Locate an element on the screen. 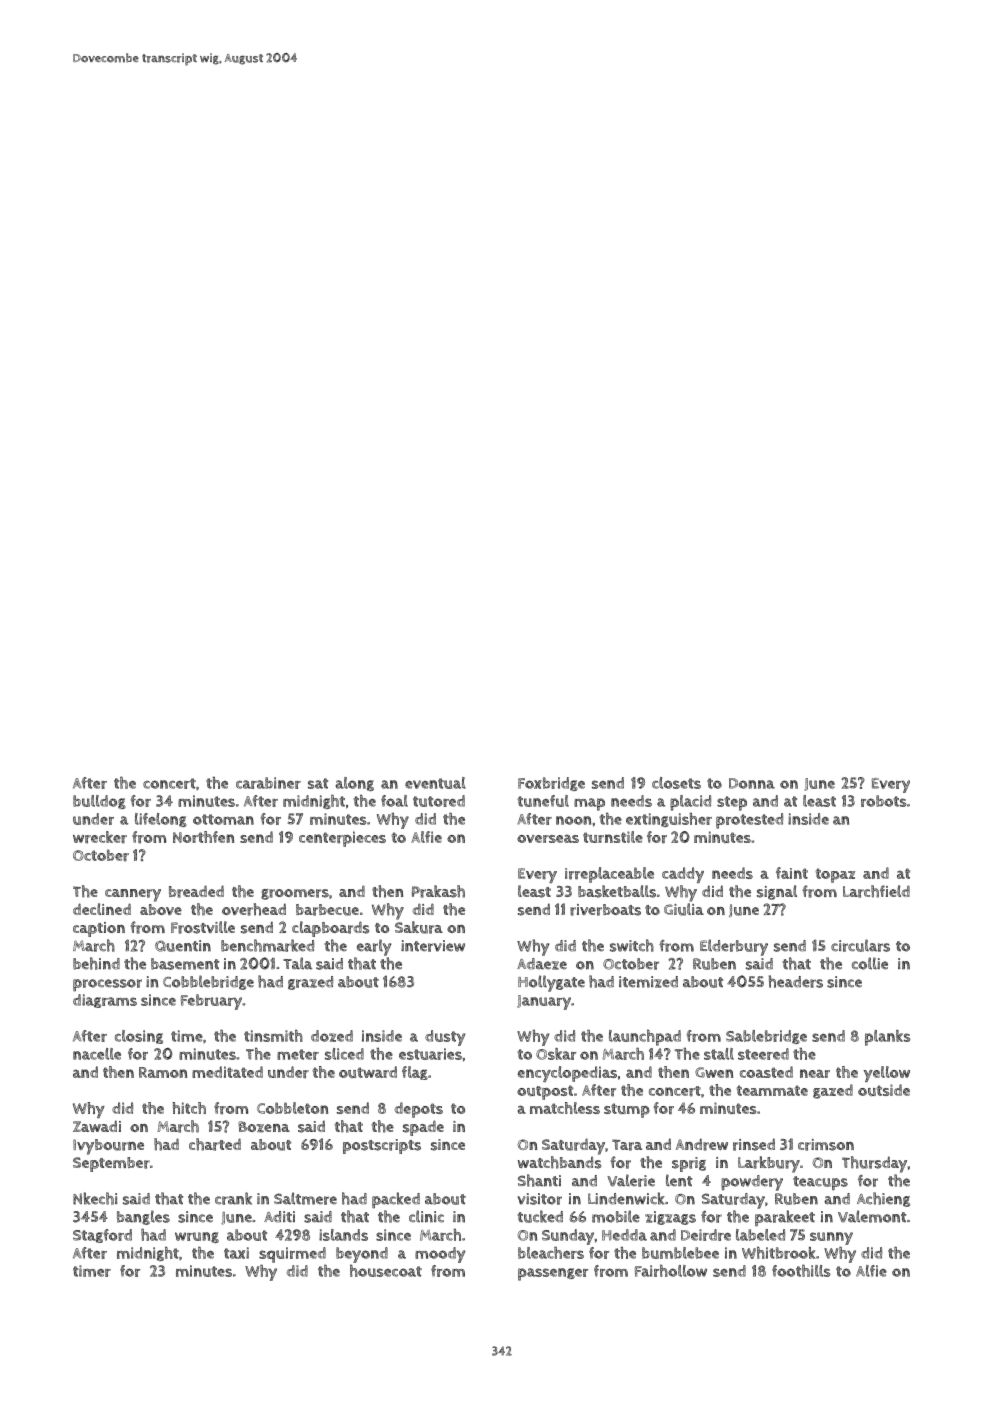 The image size is (983, 1423). Larchfield is located at coordinates (876, 891).
